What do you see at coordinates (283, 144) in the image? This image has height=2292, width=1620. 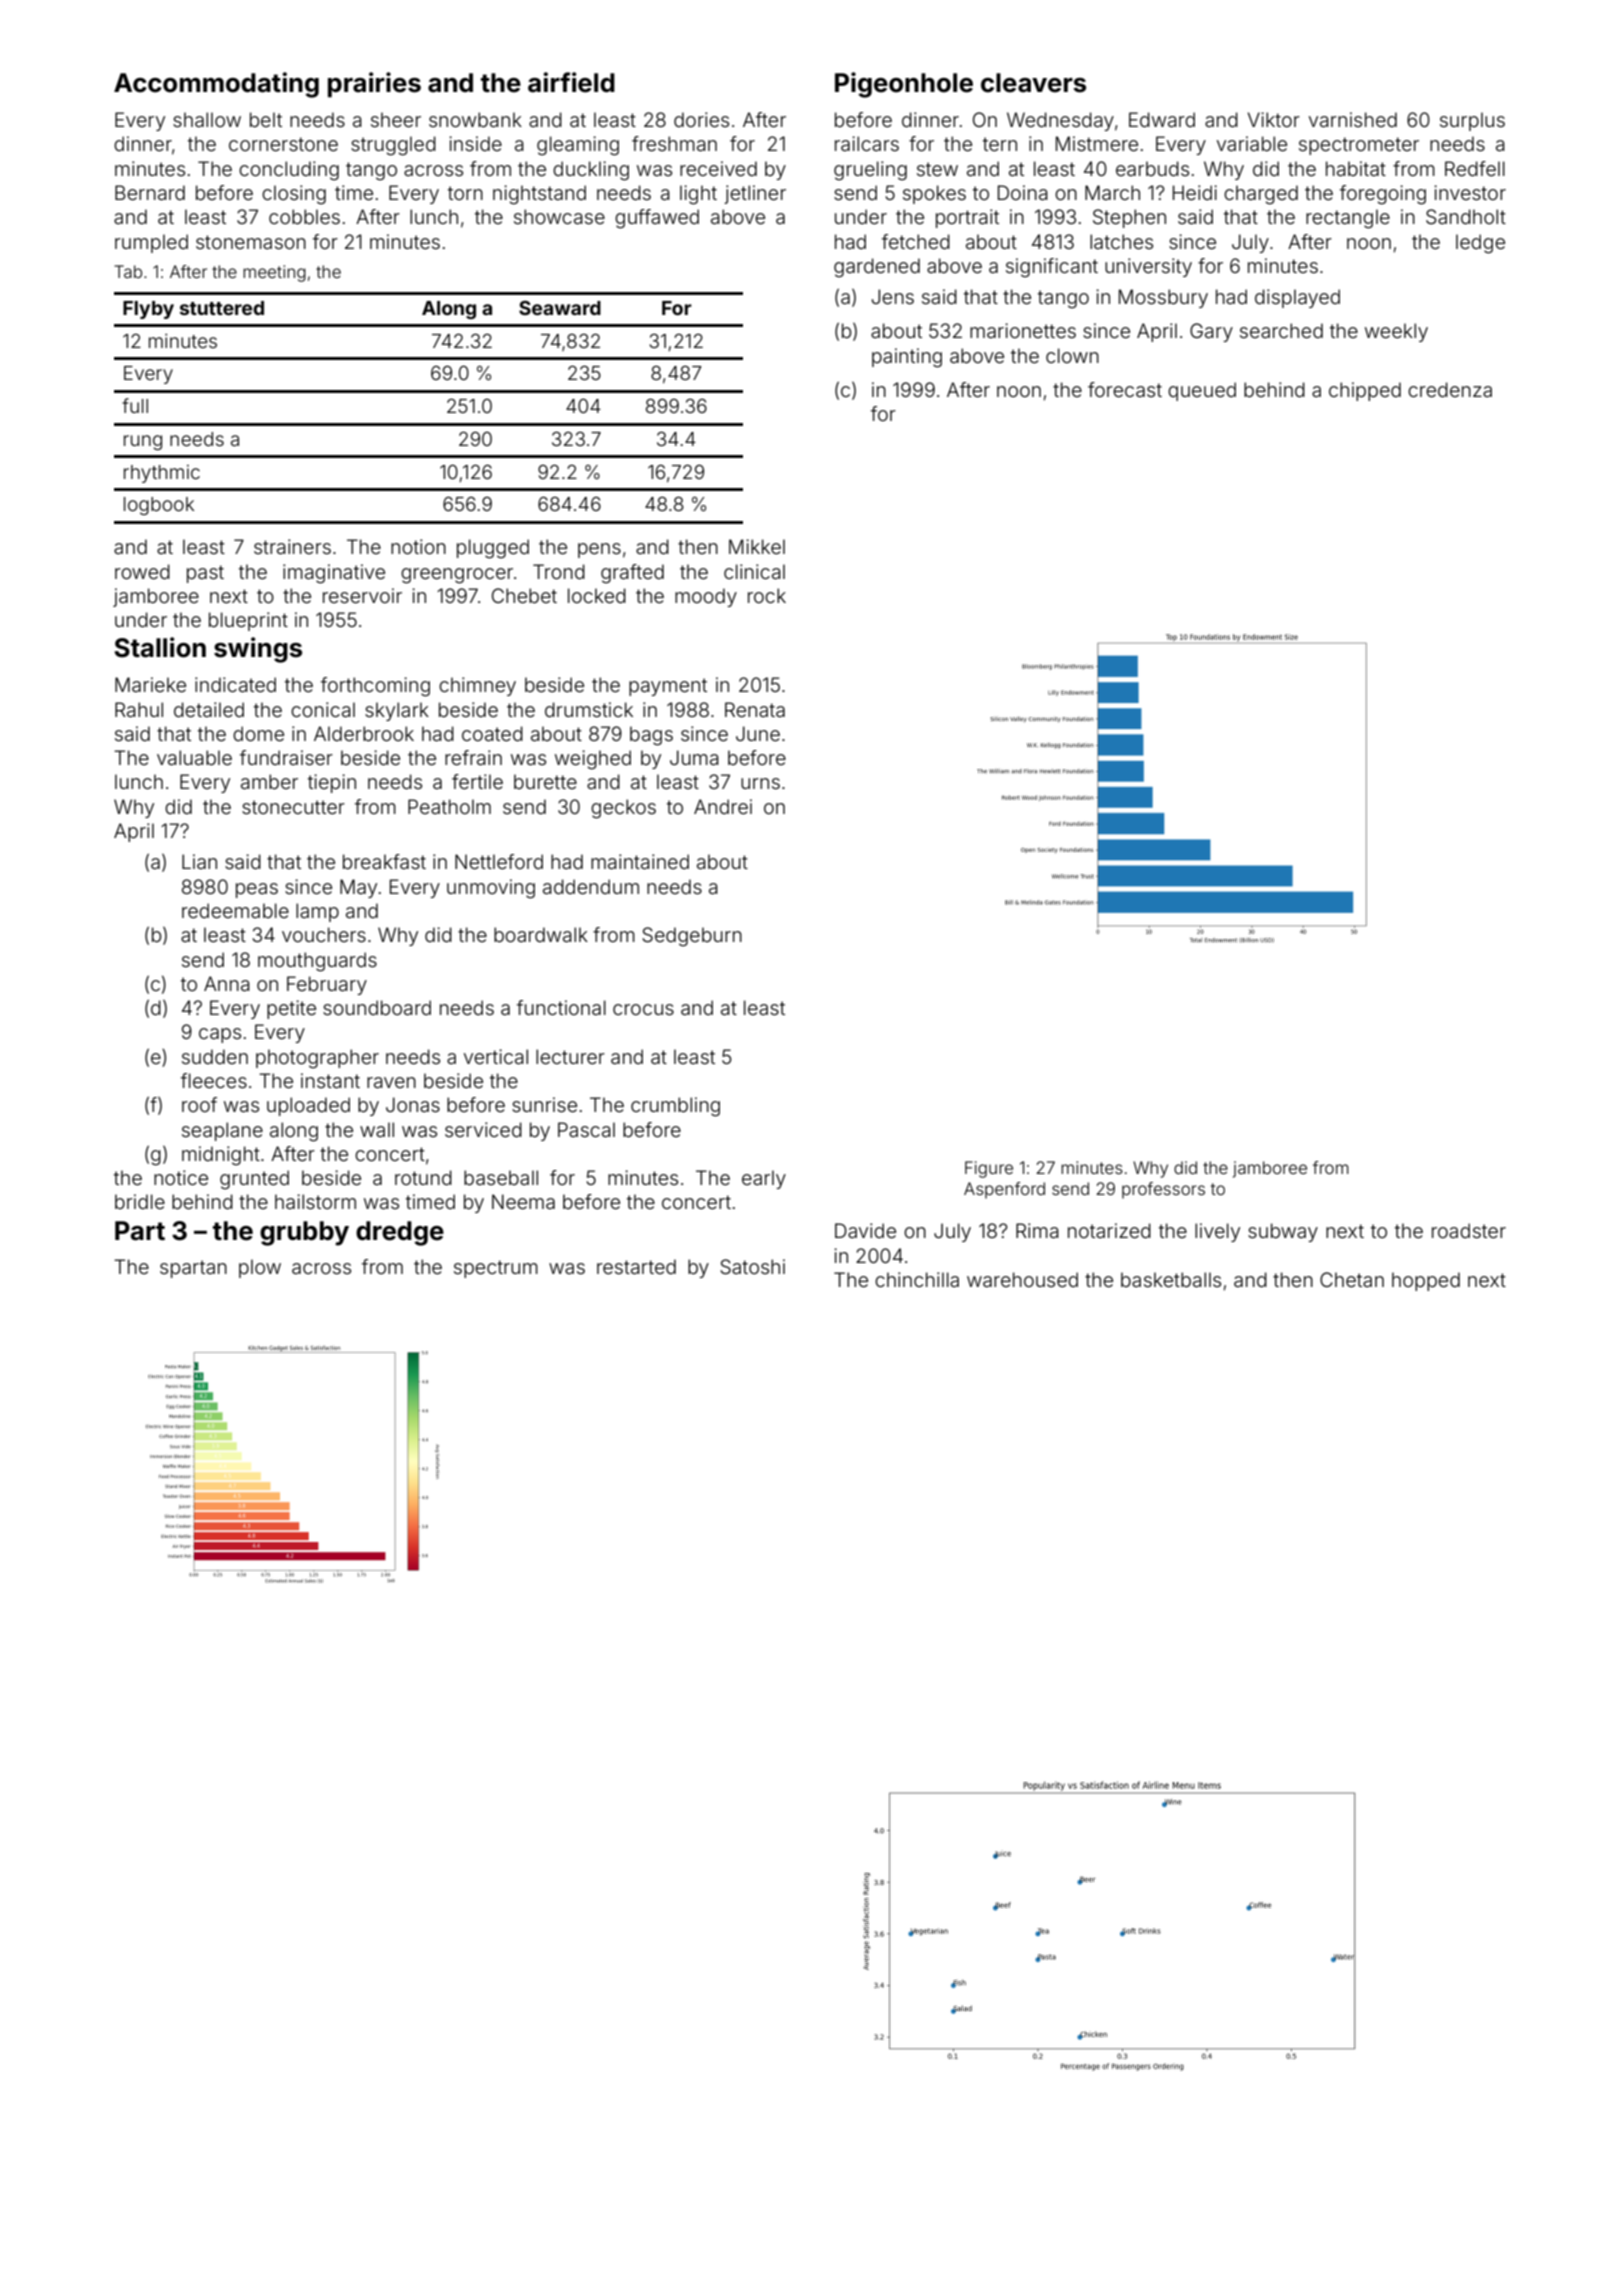 I see `cornerstone` at bounding box center [283, 144].
